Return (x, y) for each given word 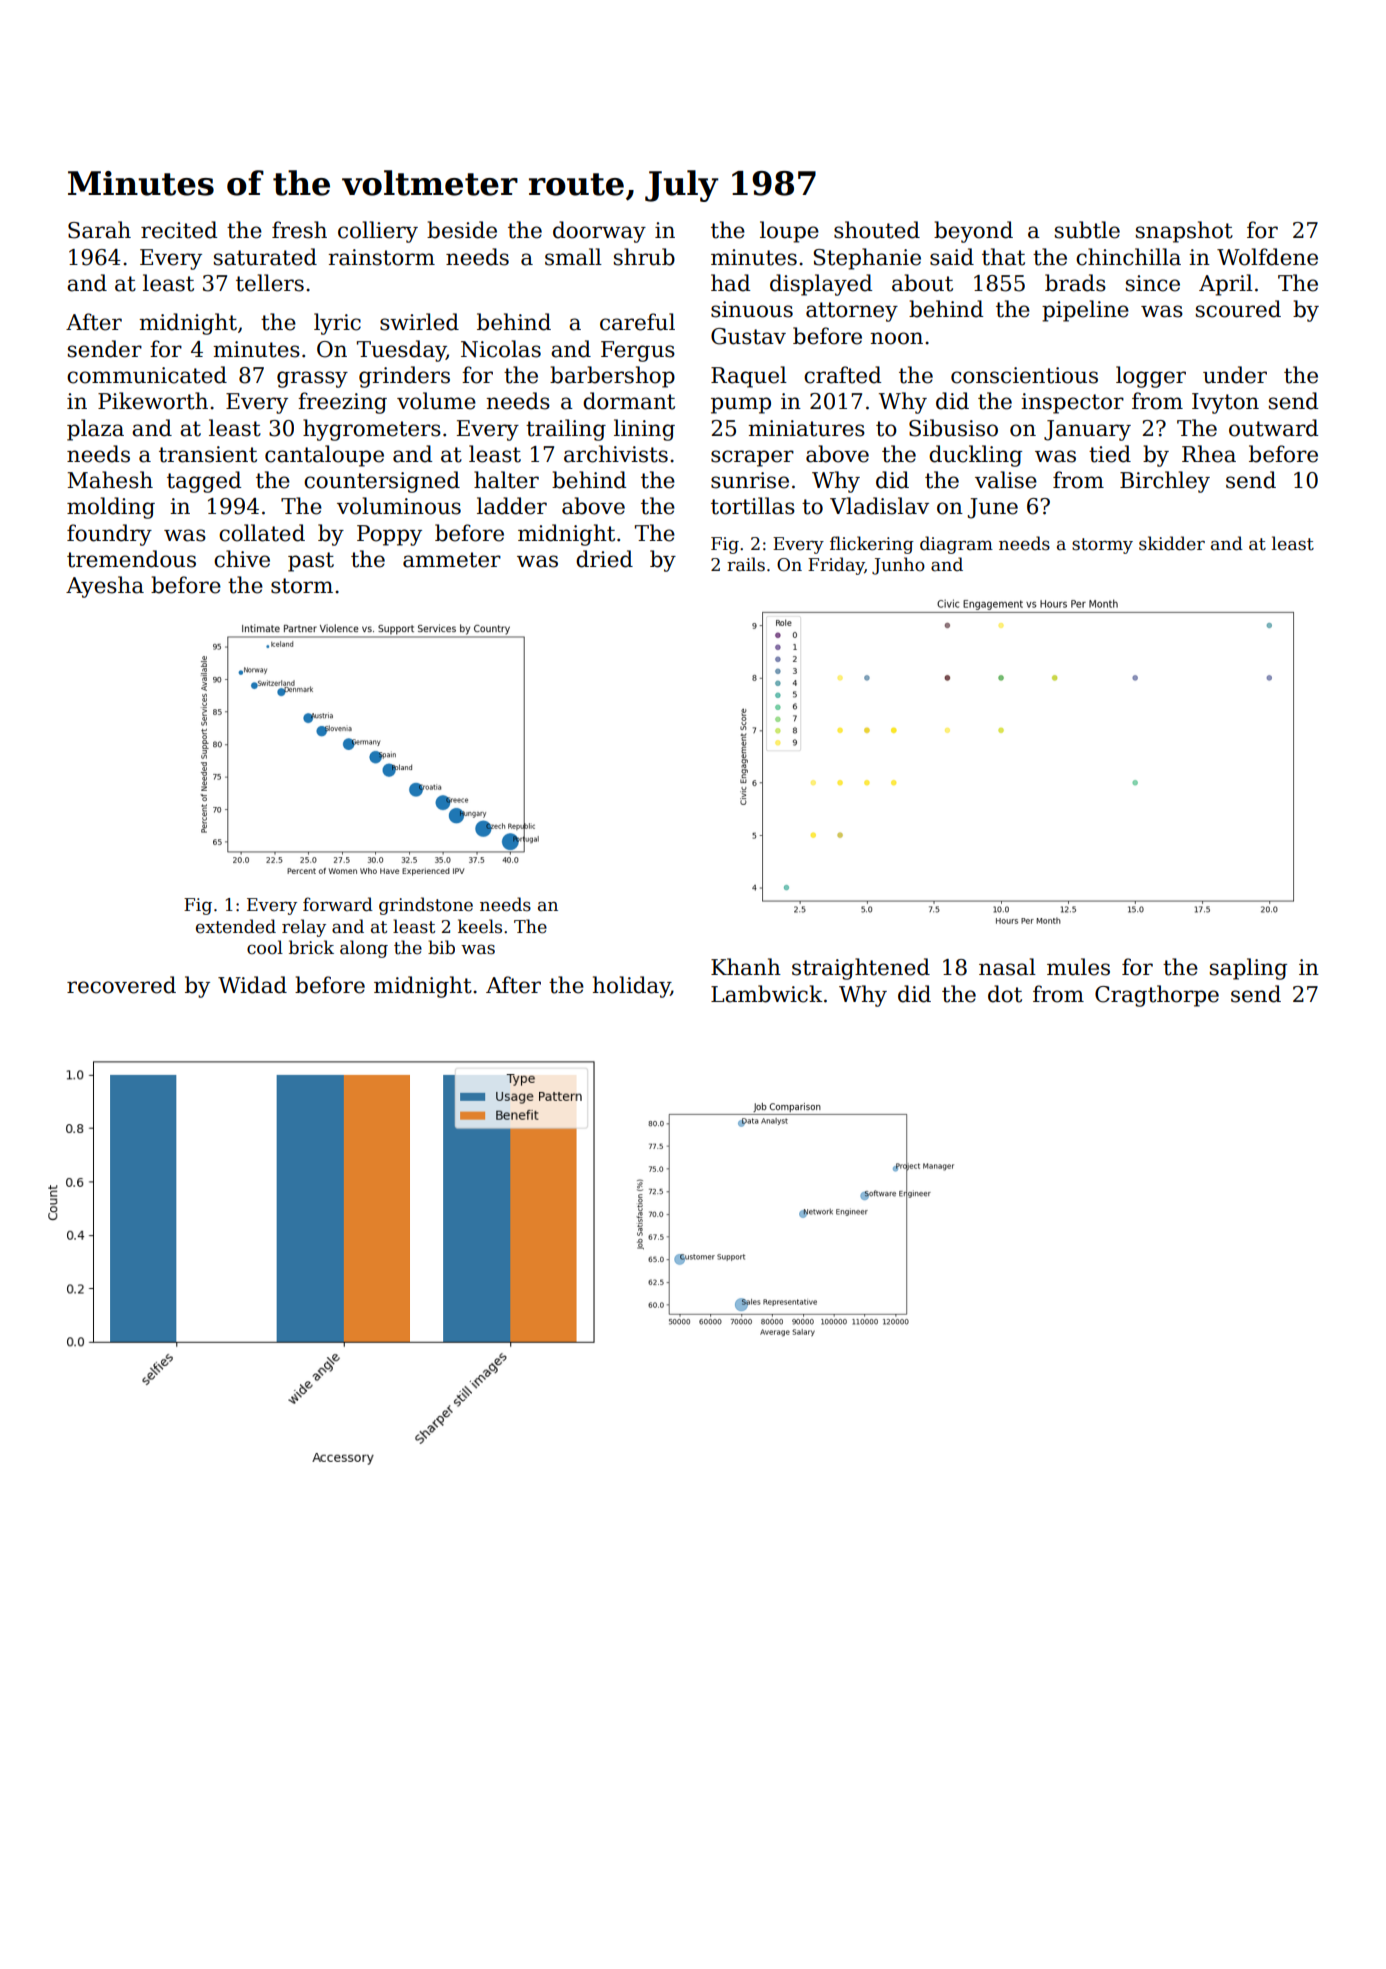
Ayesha (105, 587)
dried (604, 559)
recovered (121, 985)
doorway (599, 232)
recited (179, 230)
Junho (898, 566)
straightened (861, 969)
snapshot (1184, 232)
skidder (1172, 543)
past (311, 562)
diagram (956, 545)
